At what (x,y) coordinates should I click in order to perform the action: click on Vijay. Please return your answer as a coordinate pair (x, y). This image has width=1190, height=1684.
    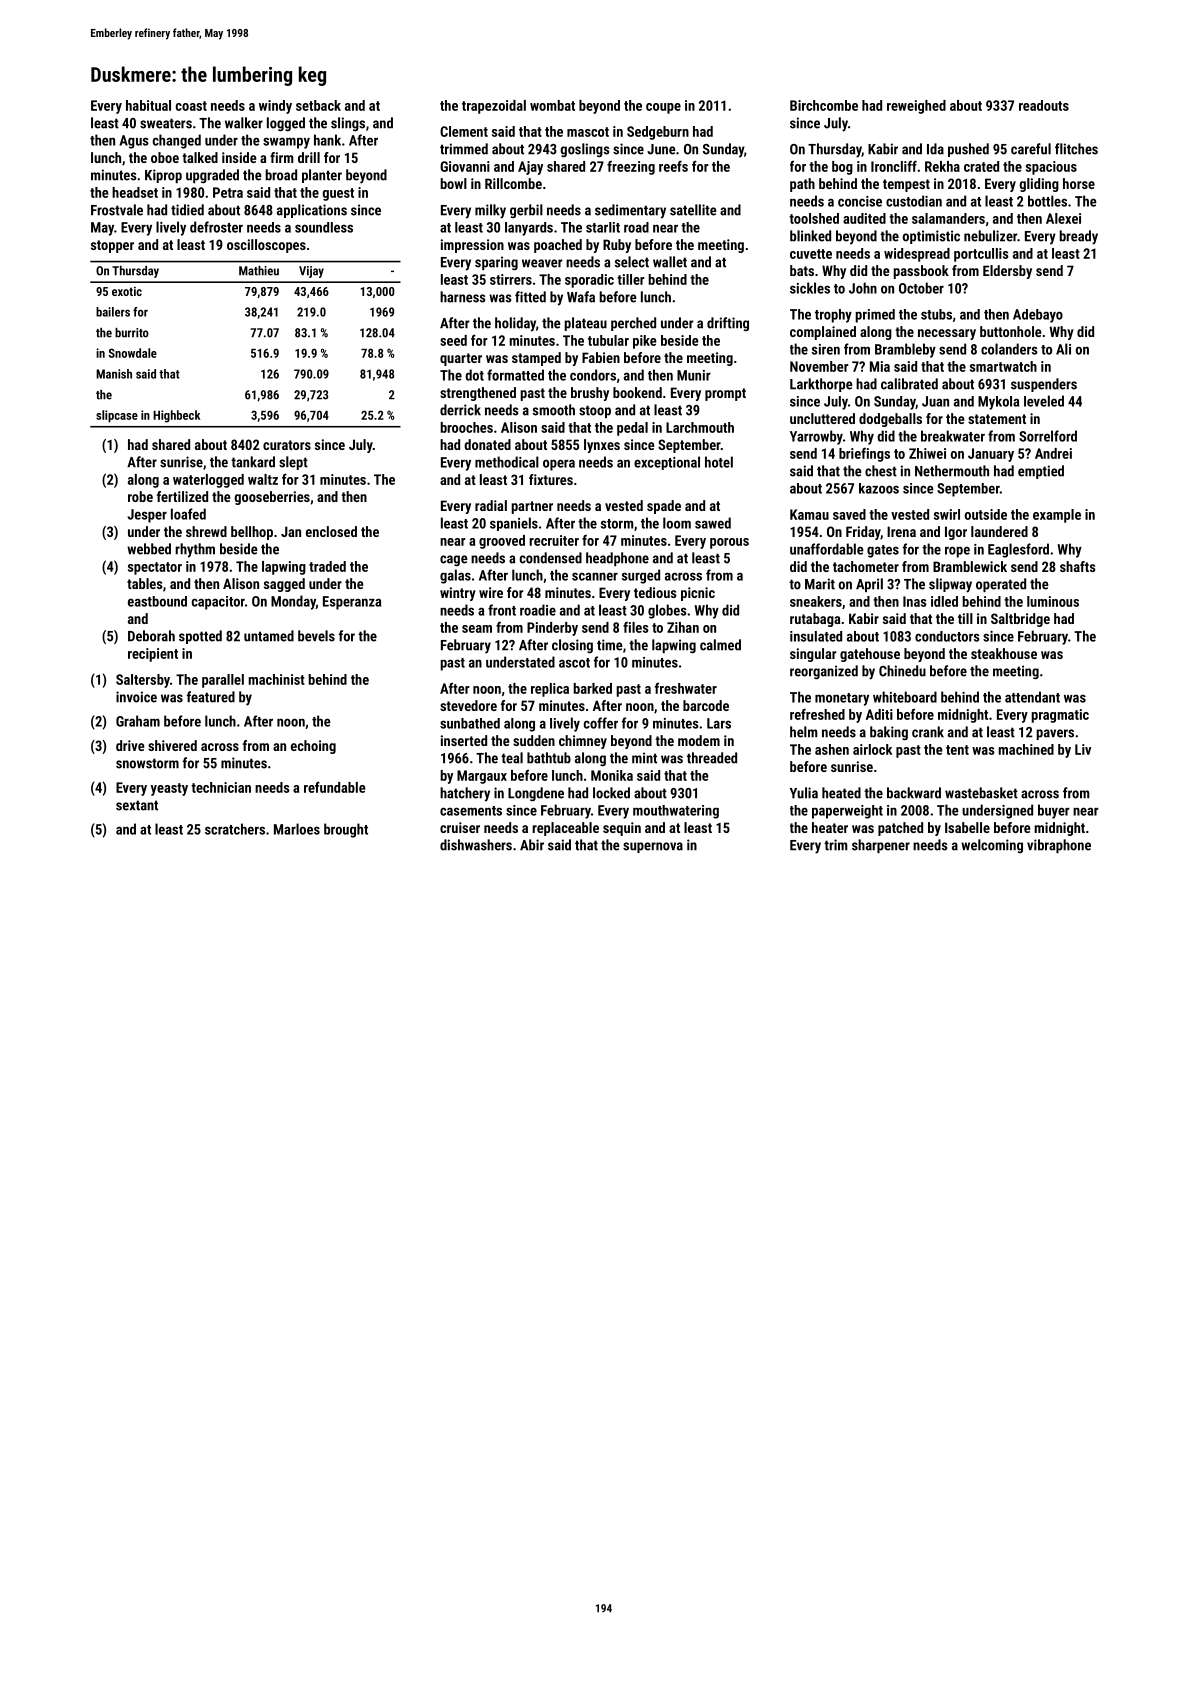
    Looking at the image, I should click on (311, 272).
